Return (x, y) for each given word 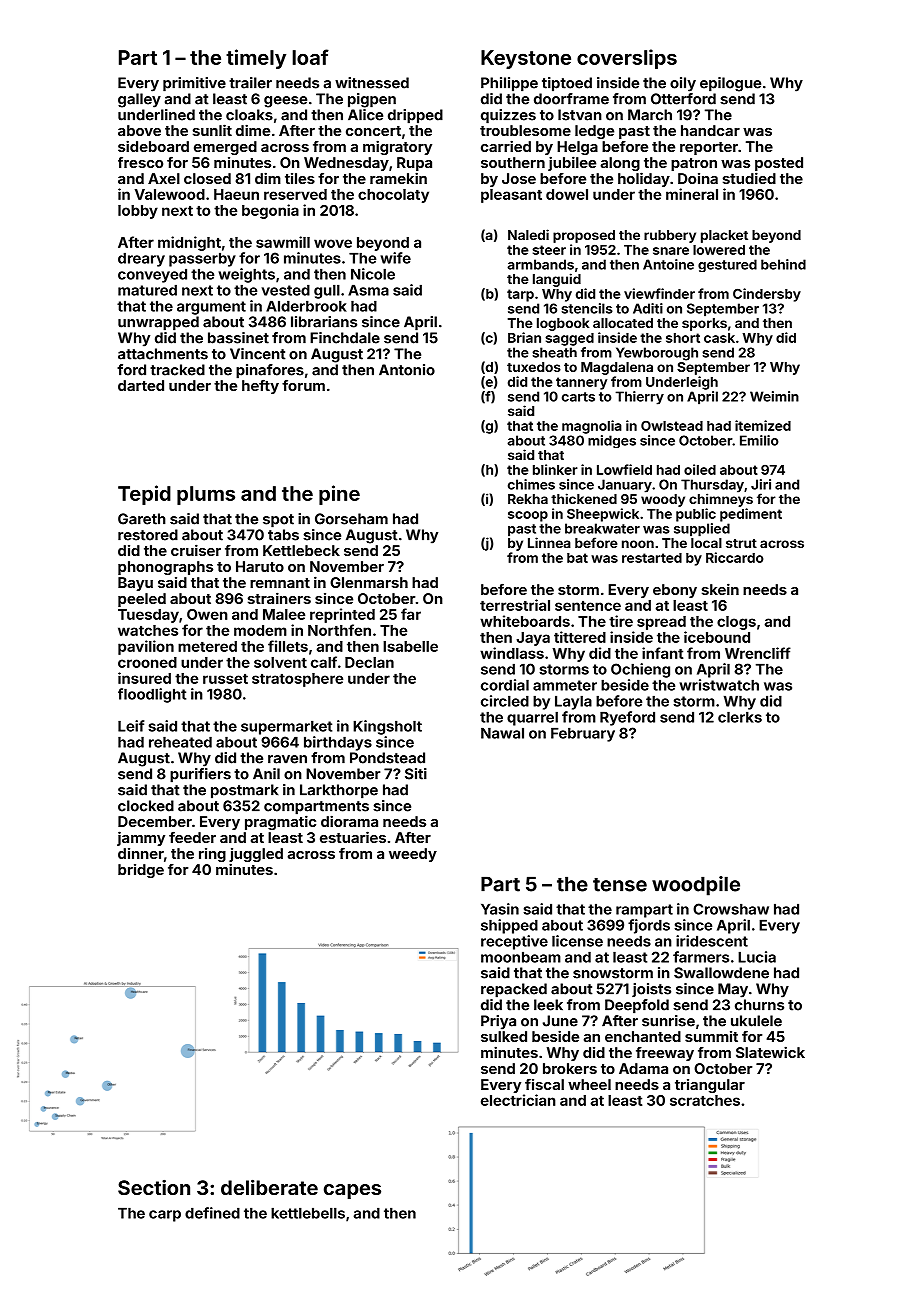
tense (620, 885)
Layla (573, 702)
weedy (413, 855)
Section (154, 1187)
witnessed (372, 83)
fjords (649, 926)
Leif (131, 726)
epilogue (730, 84)
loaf (310, 57)
